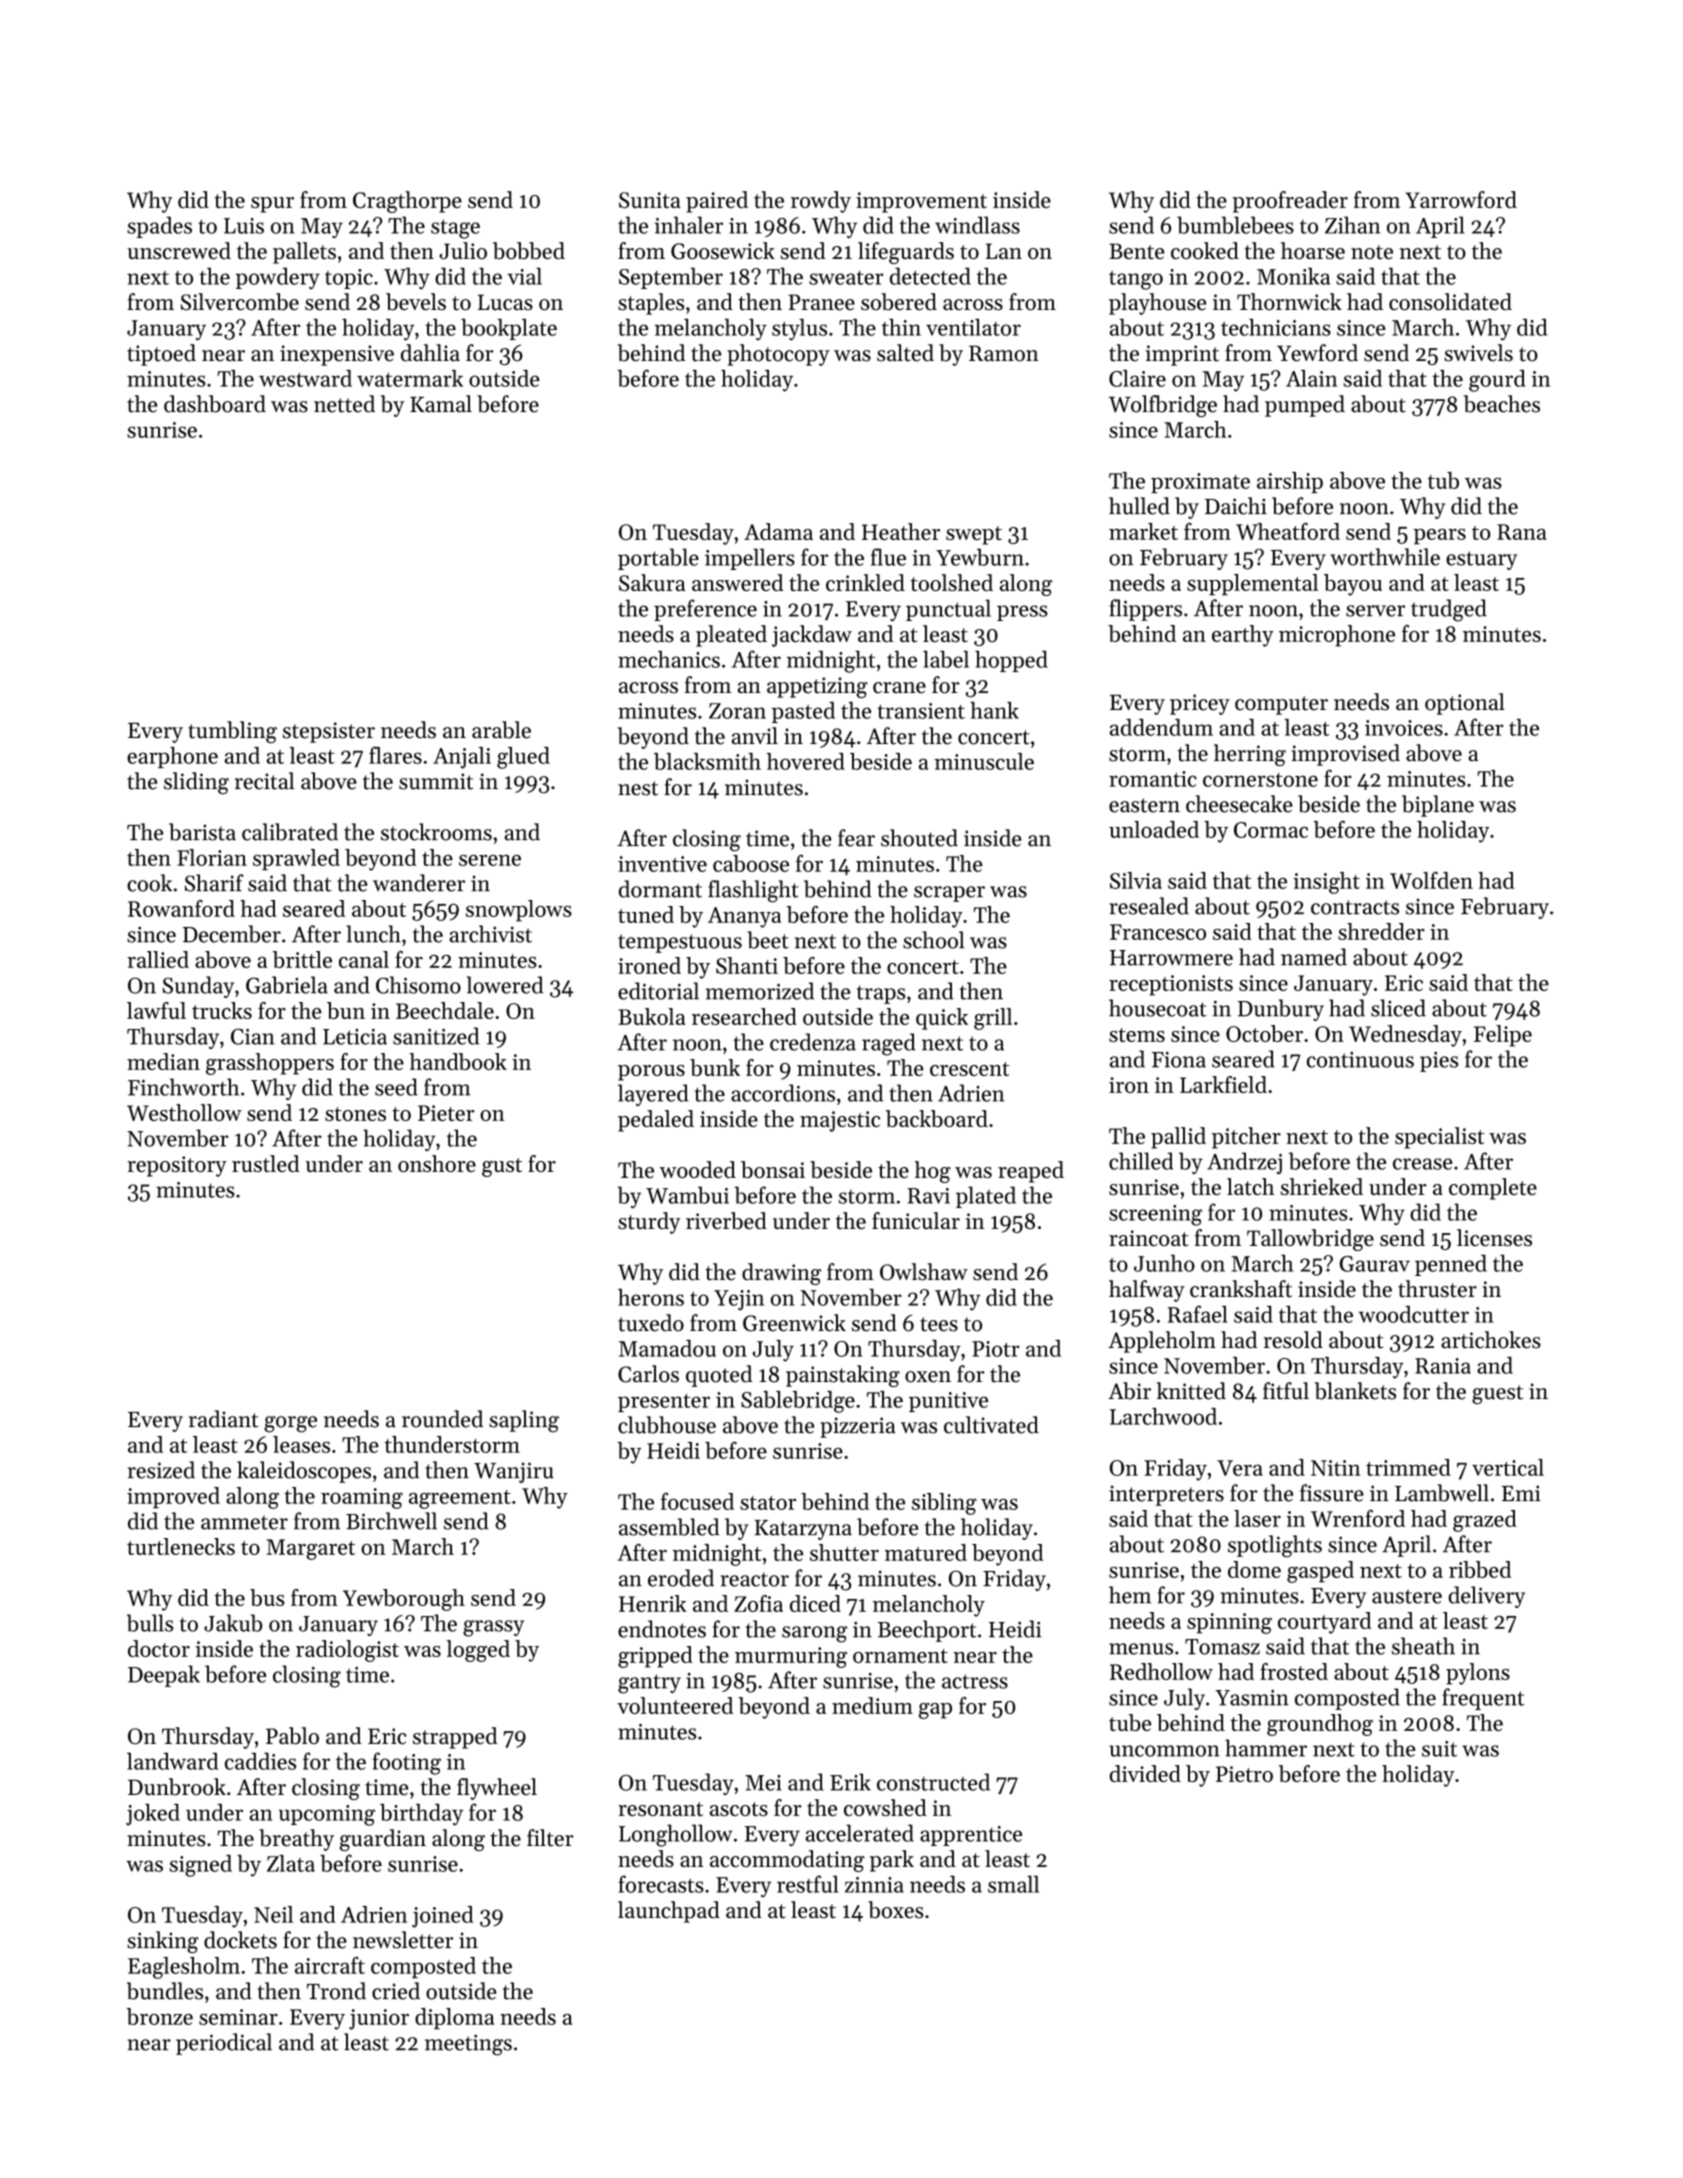  What do you see at coordinates (651, 304) in the document?
I see `staples` at bounding box center [651, 304].
